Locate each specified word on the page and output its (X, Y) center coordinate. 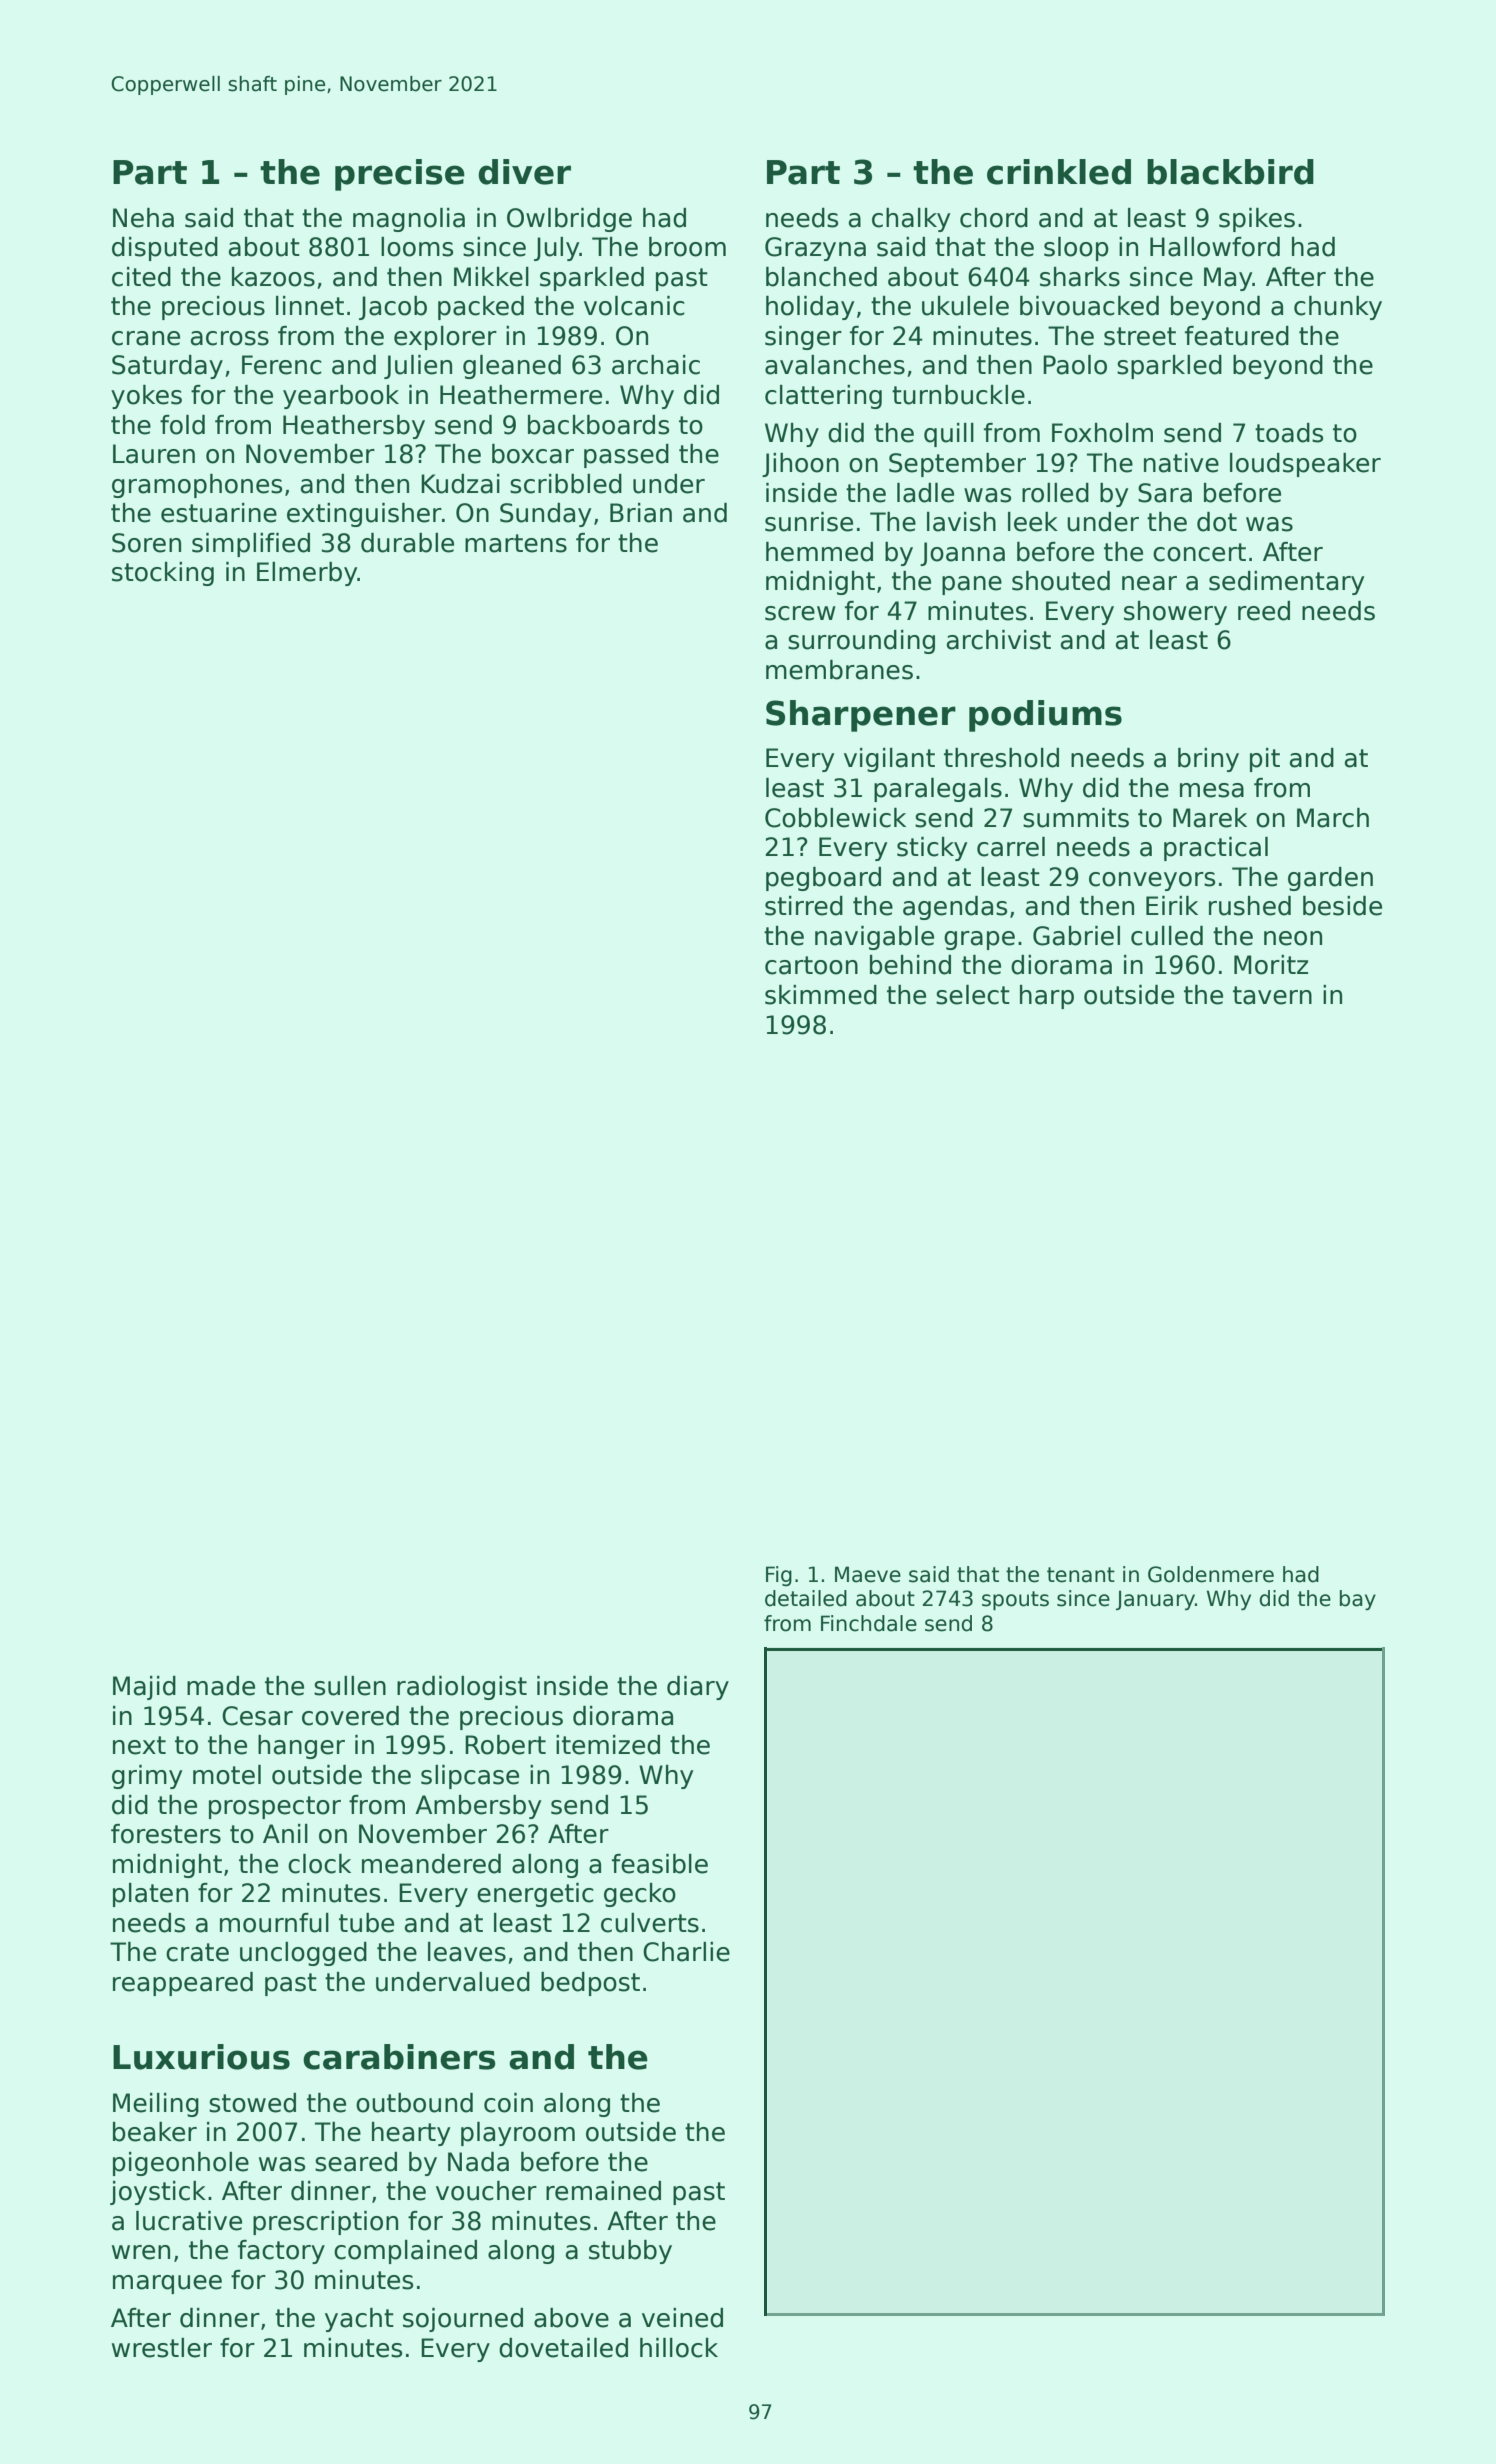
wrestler (162, 2348)
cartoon (811, 965)
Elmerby (307, 574)
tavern (1272, 995)
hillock (679, 2348)
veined (682, 2318)
